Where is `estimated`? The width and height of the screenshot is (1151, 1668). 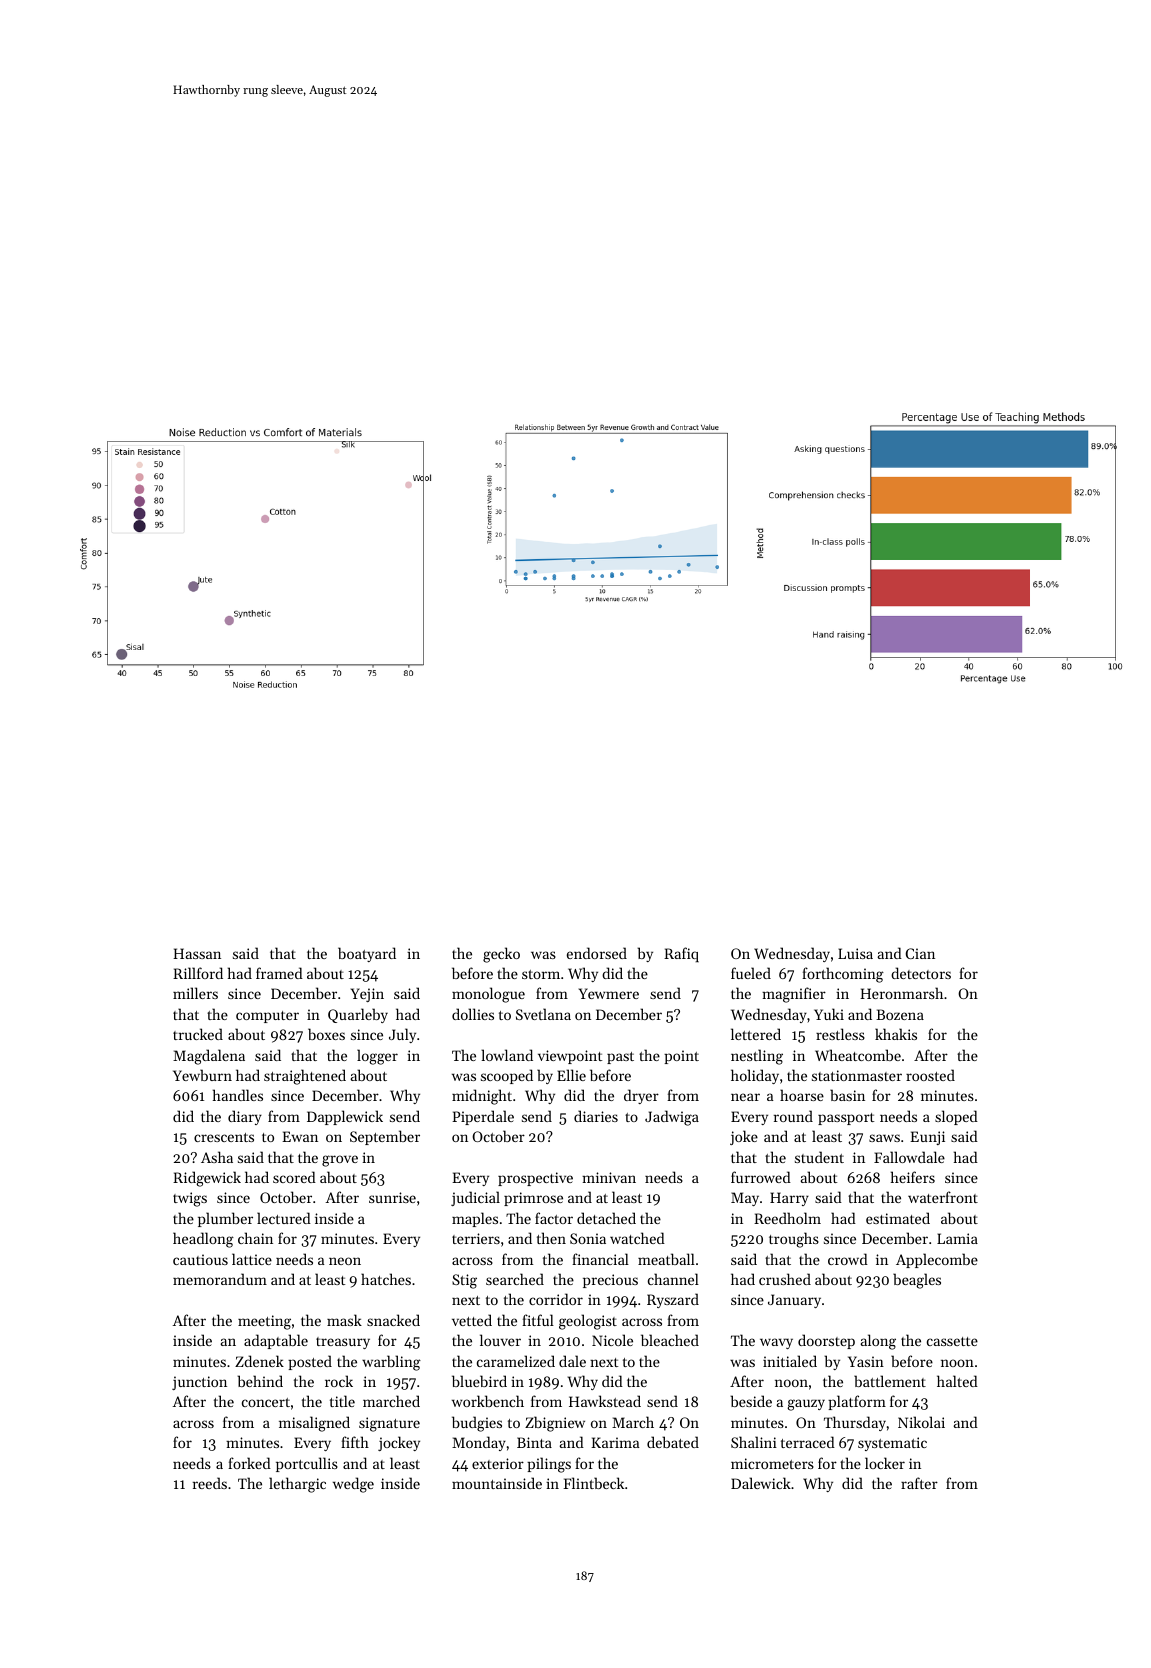
estimated is located at coordinates (898, 1218).
